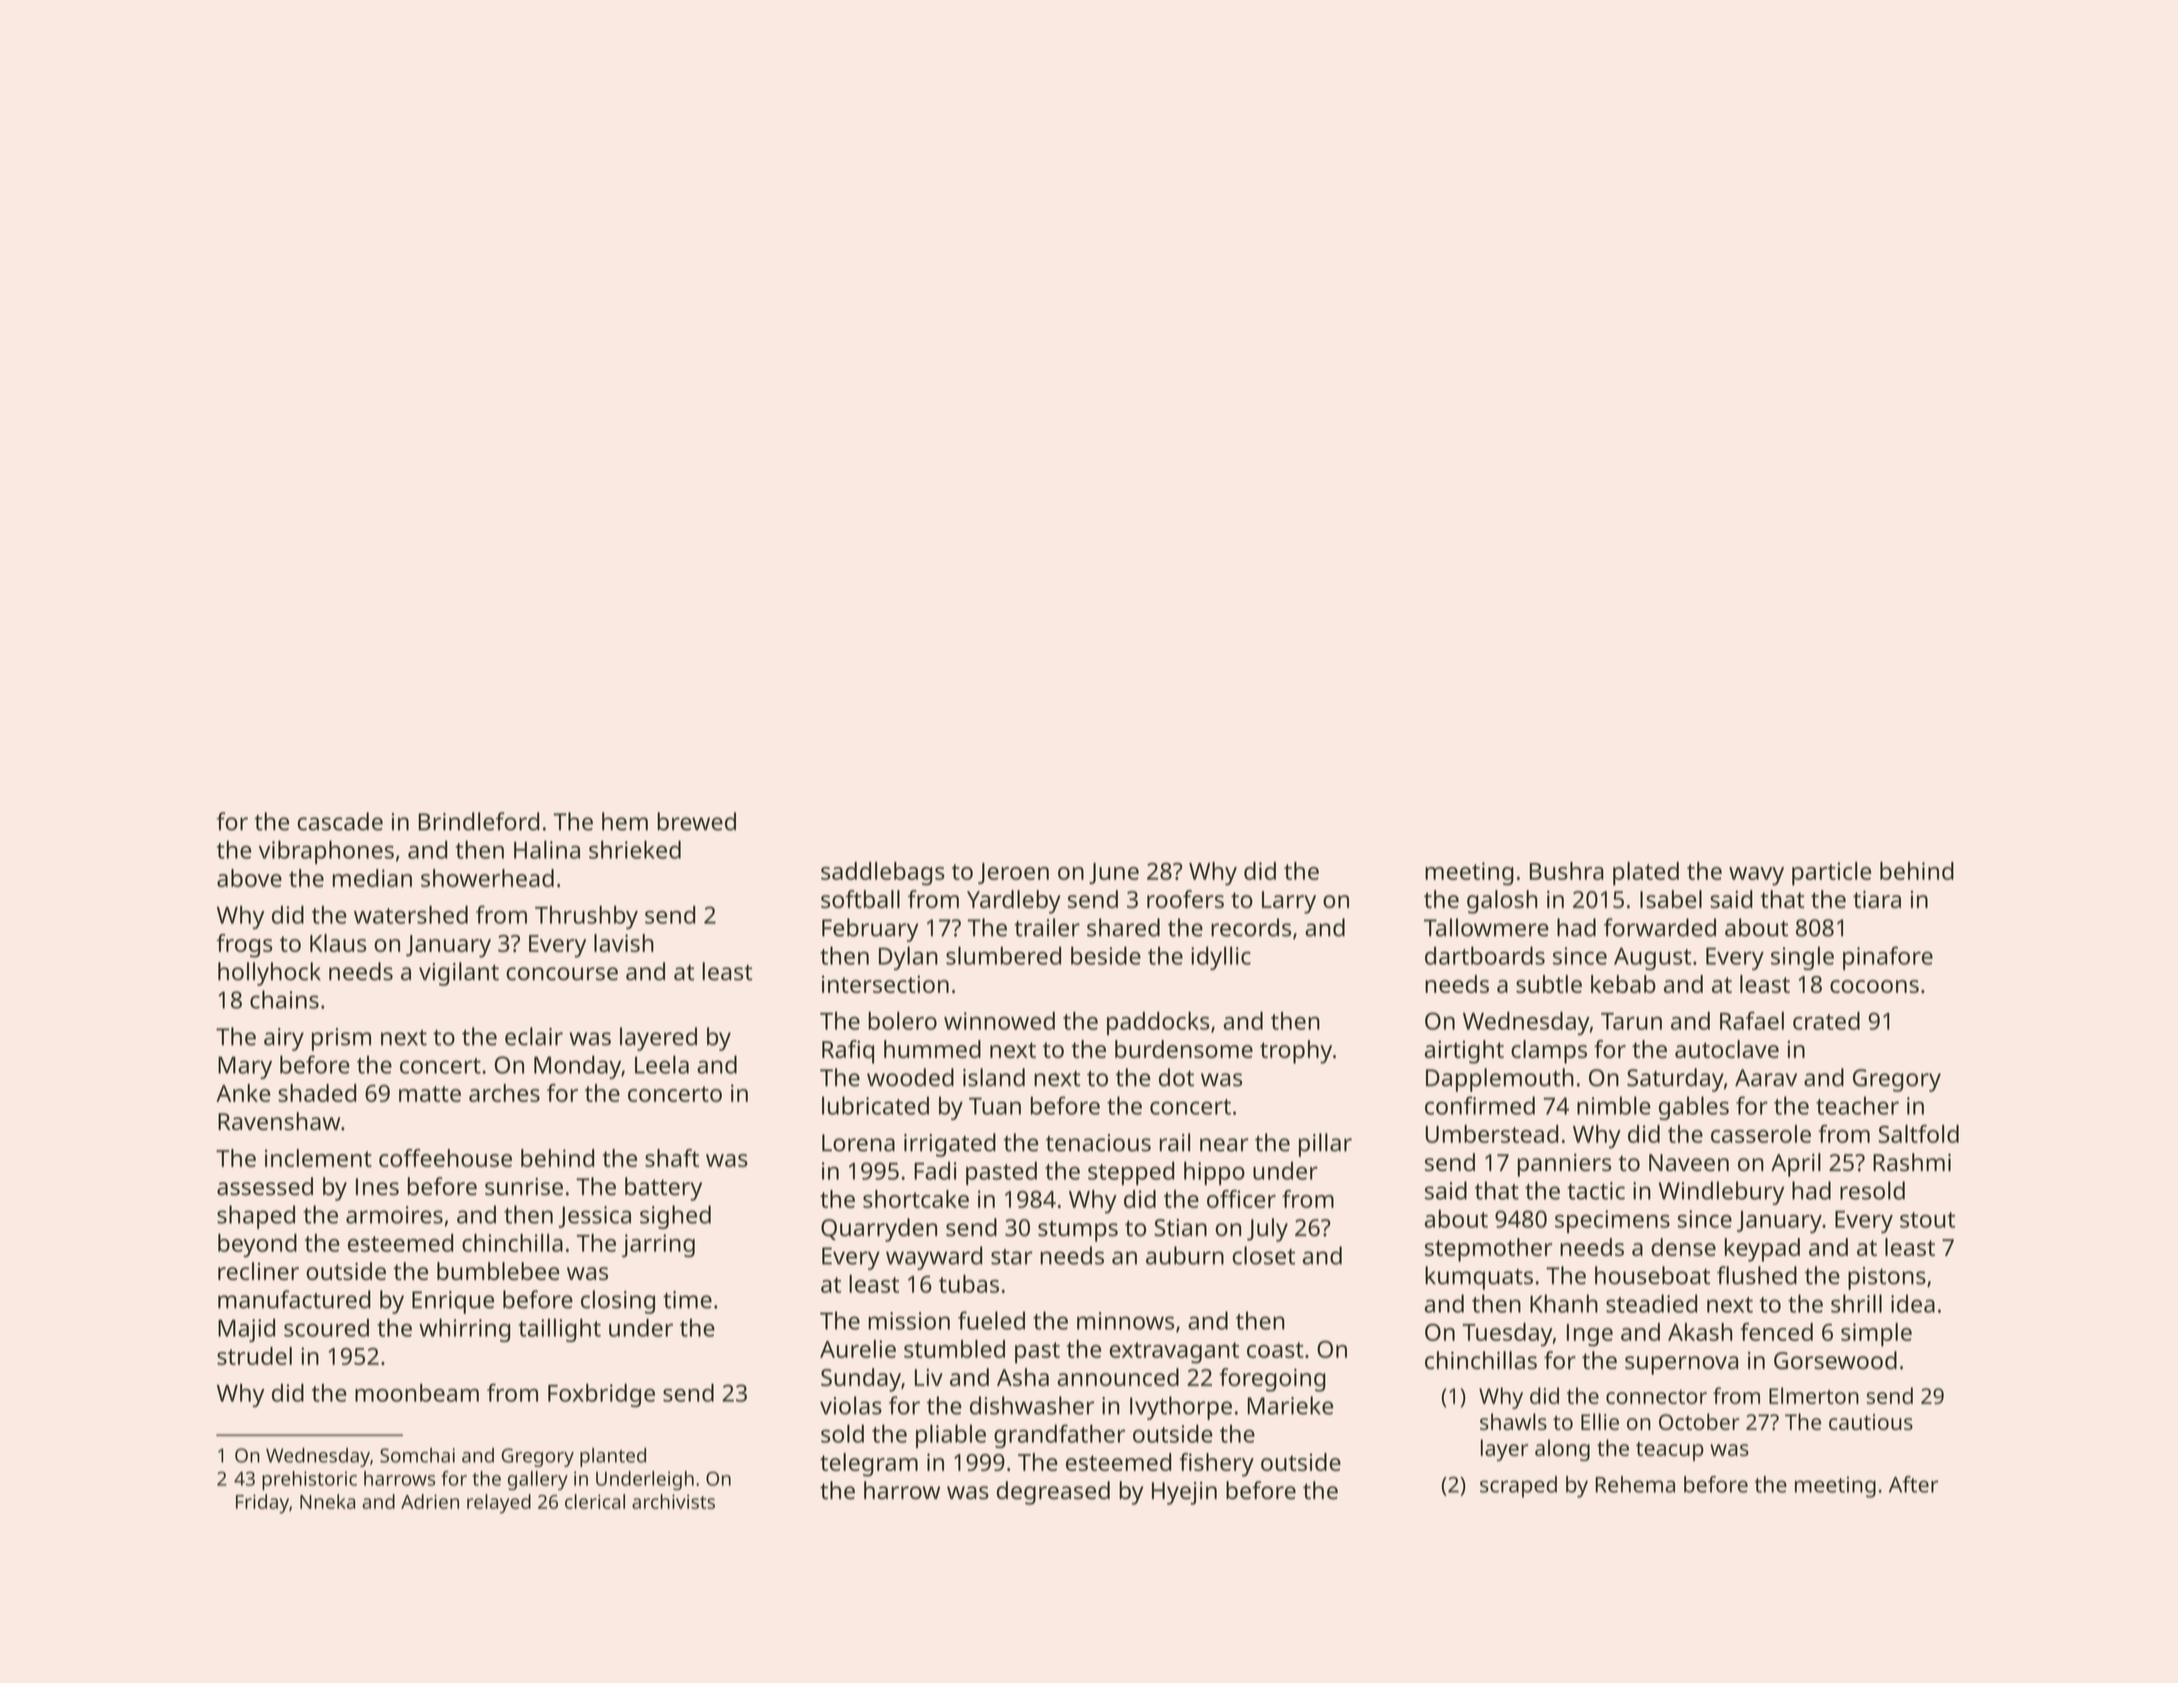 Image resolution: width=2178 pixels, height=1683 pixels. I want to click on recliner, so click(258, 1271).
